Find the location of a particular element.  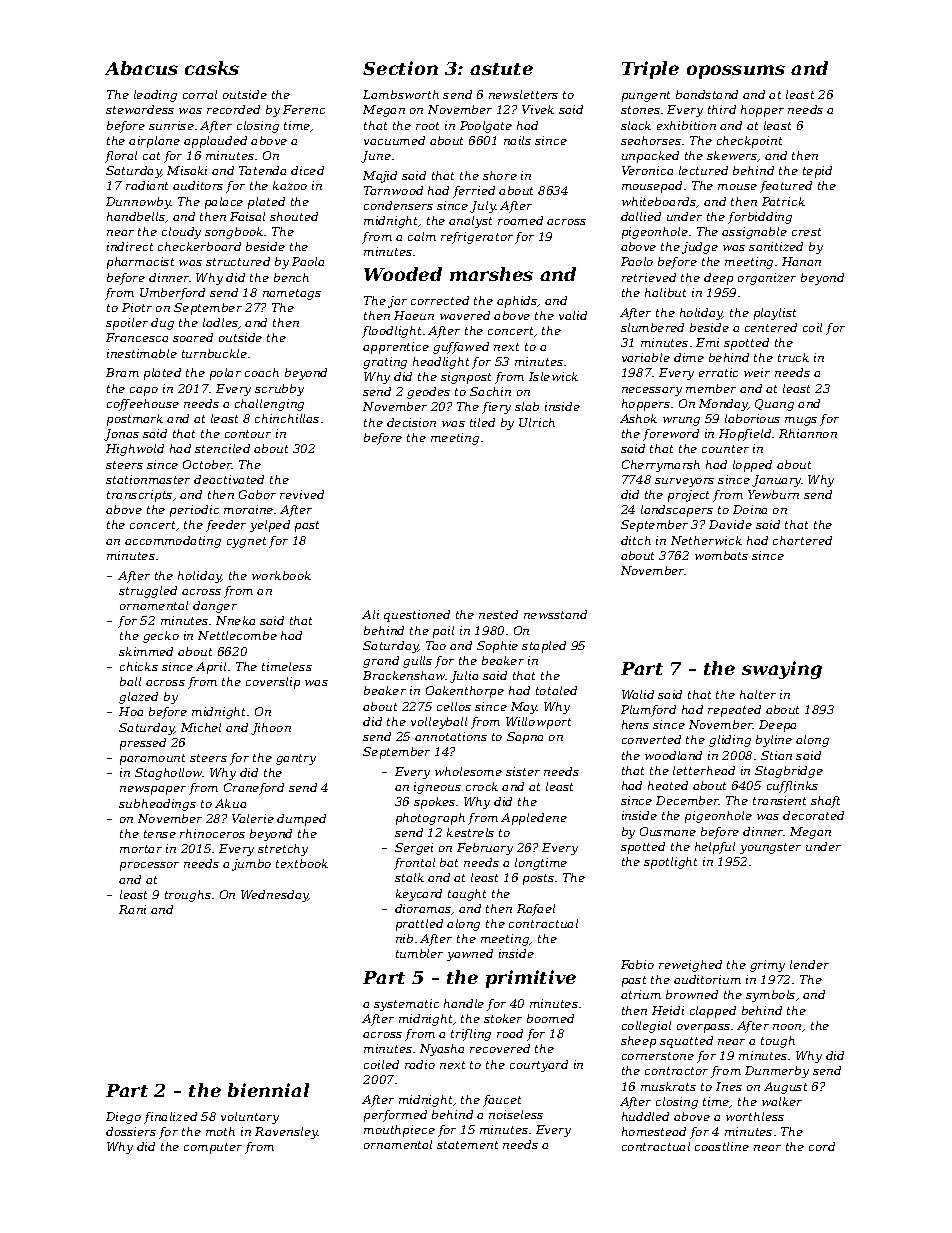

troughs is located at coordinates (188, 896).
